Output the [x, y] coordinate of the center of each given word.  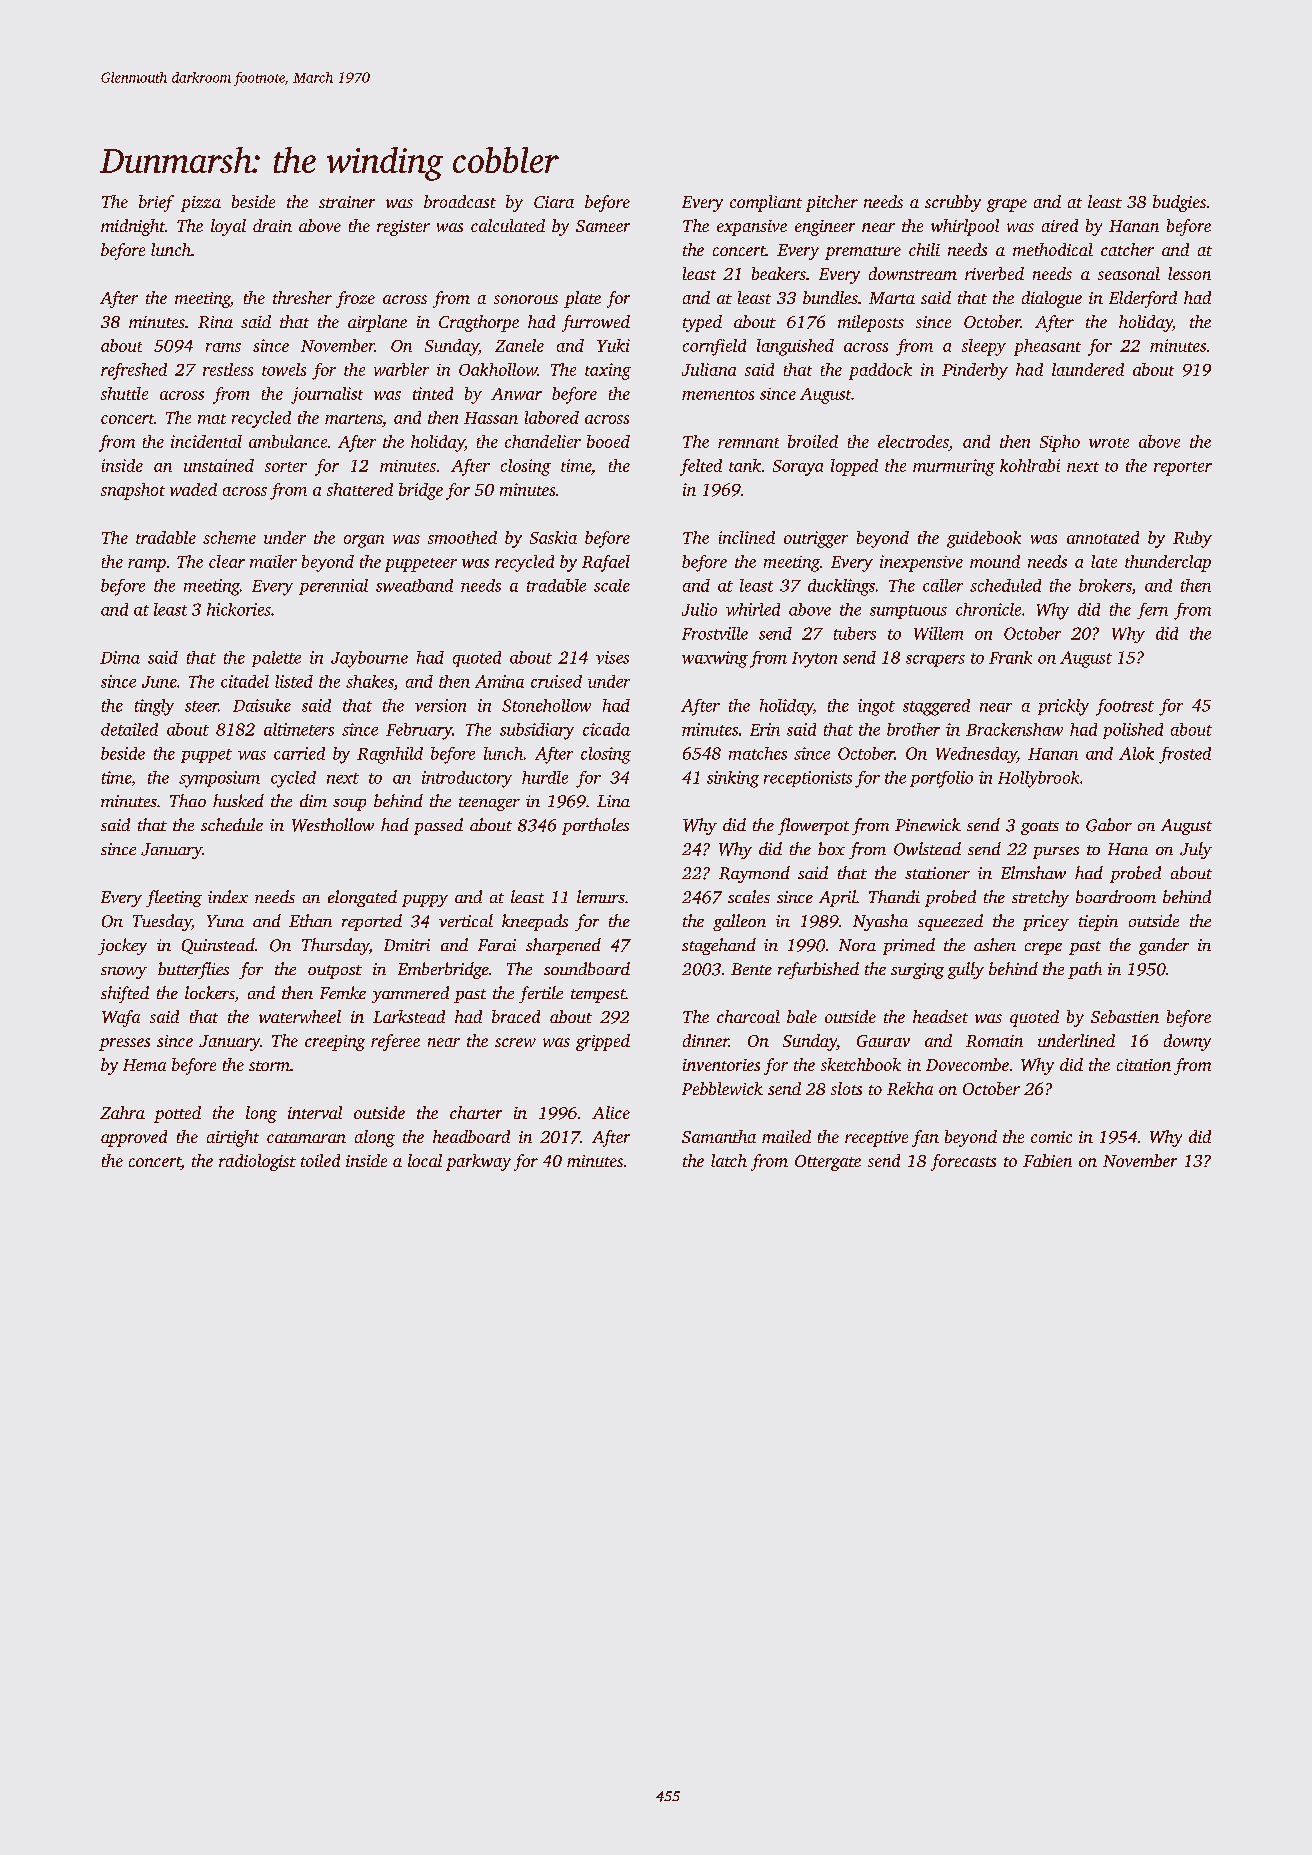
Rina [215, 322]
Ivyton [814, 660]
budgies [1179, 203]
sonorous [526, 299]
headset [940, 1016]
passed [438, 826]
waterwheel [300, 1016]
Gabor [1109, 825]
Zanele [519, 345]
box [831, 848]
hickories [239, 609]
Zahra [122, 1112]
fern [1152, 611]
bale [802, 1016]
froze [355, 299]
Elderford [1143, 299]
